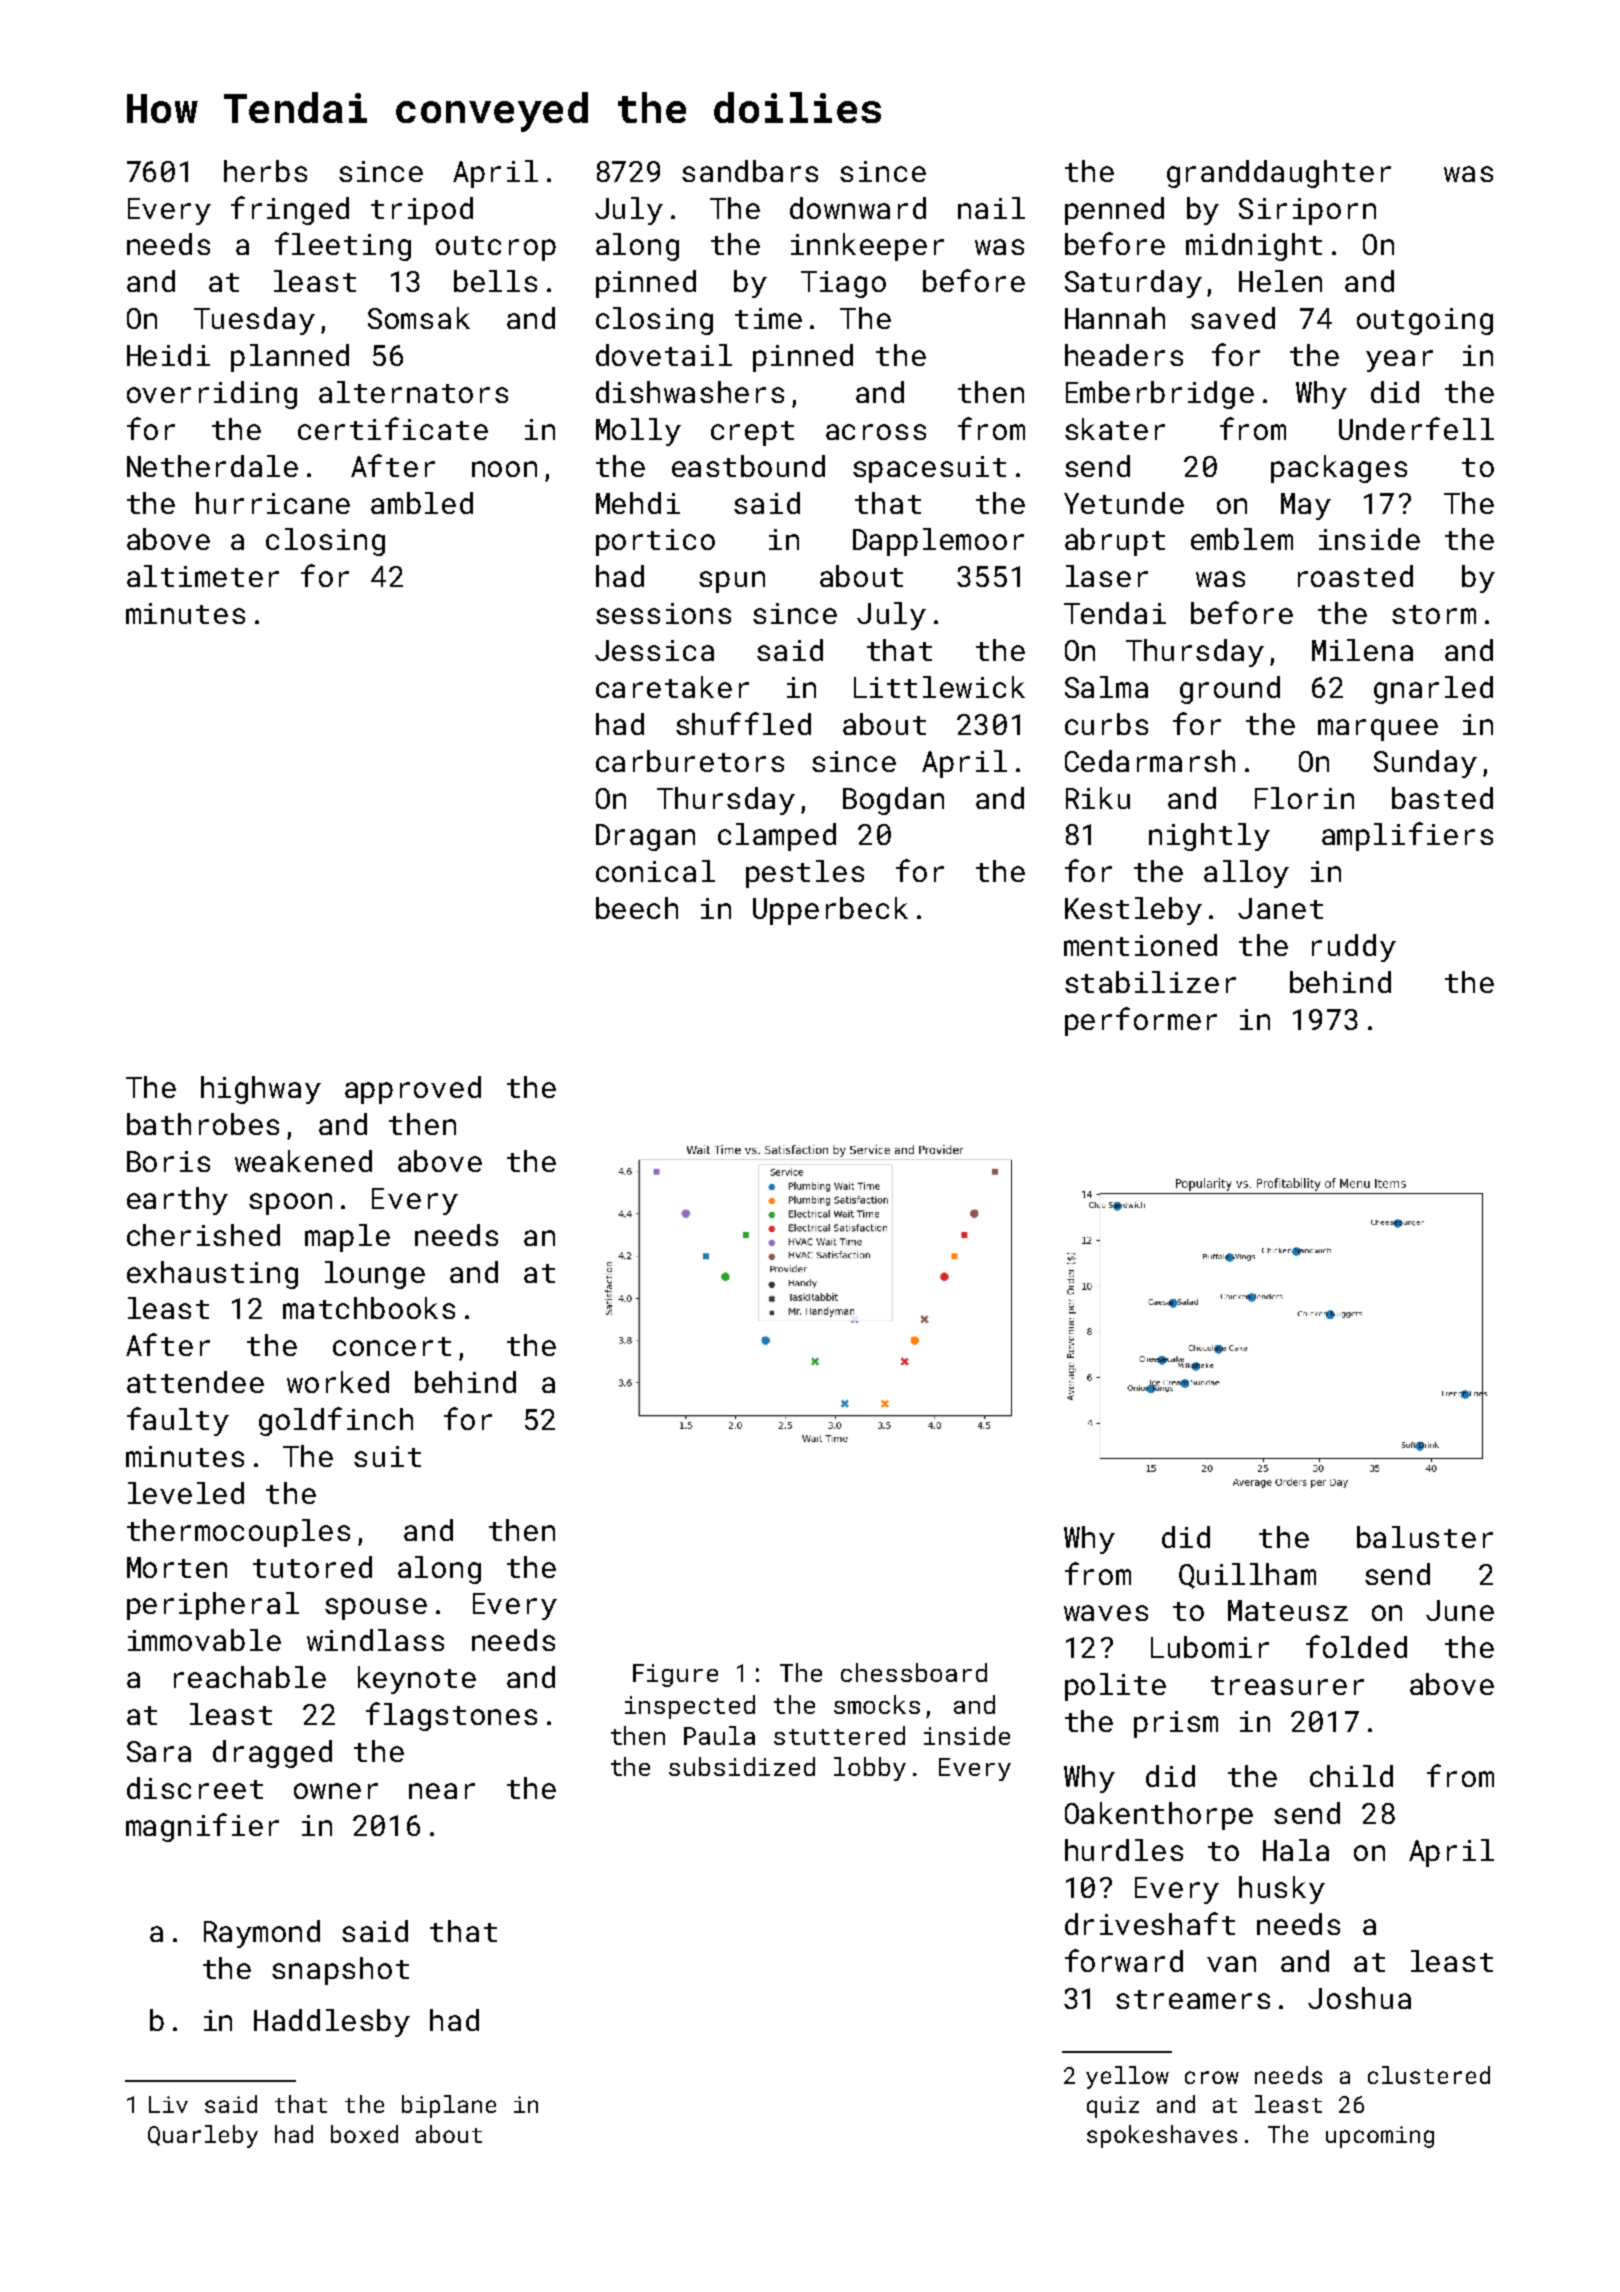 The height and width of the image is (2292, 1620). Describe the element at coordinates (1355, 576) in the image. I see `roasted` at that location.
